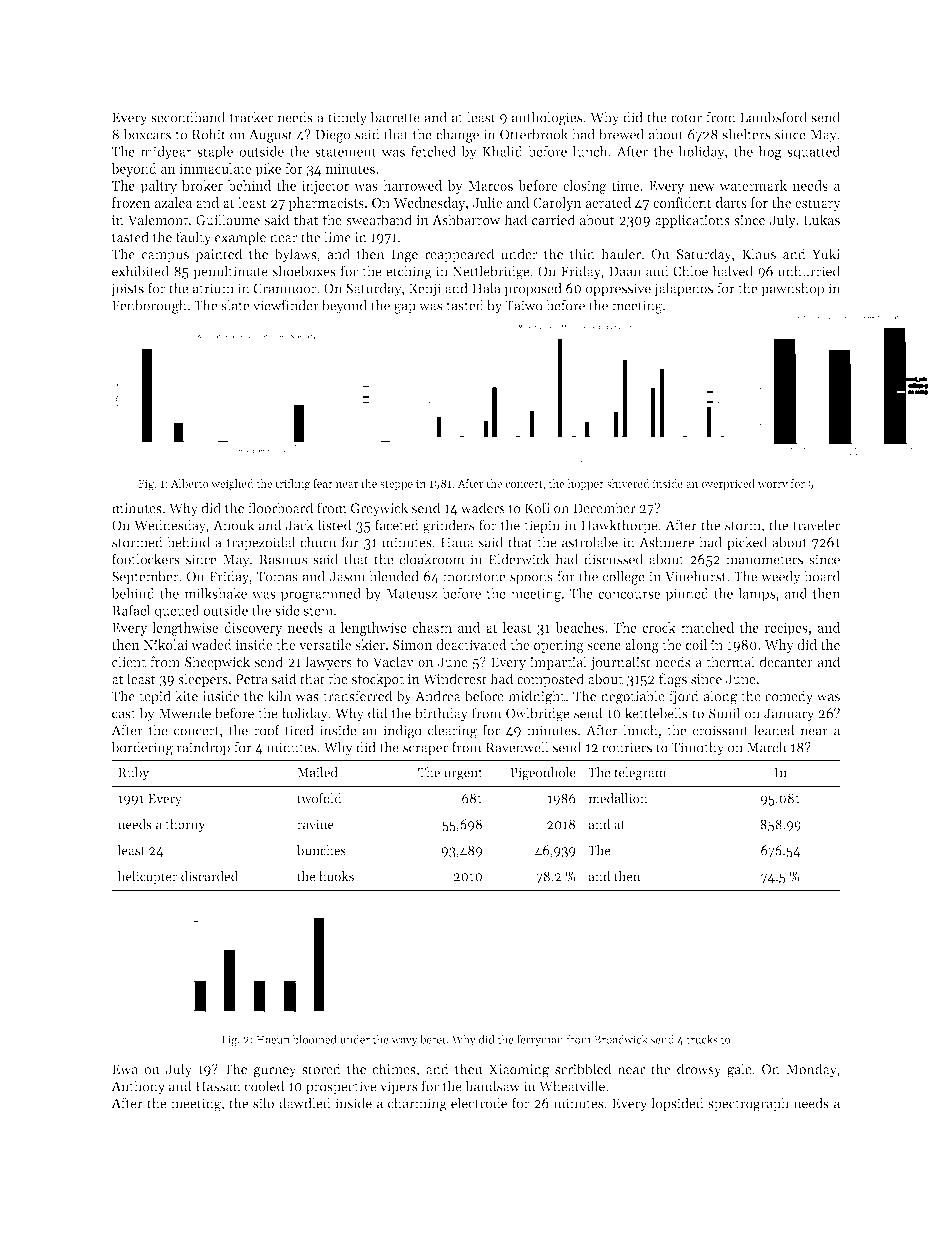 This screenshot has height=1233, width=952. Describe the element at coordinates (158, 219) in the screenshot. I see `Valemont` at that location.
